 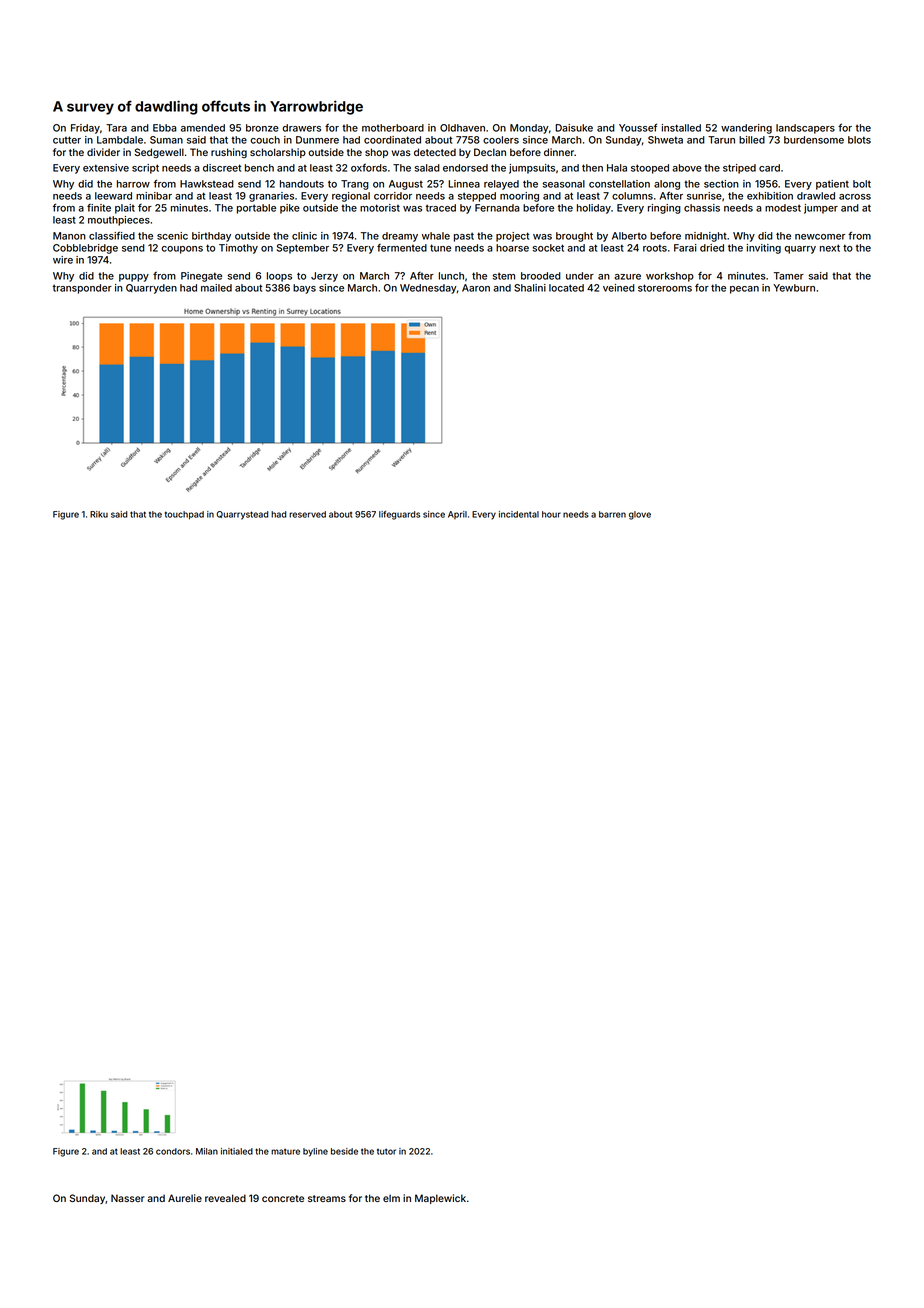 What do you see at coordinates (307, 514) in the image?
I see `reserved` at bounding box center [307, 514].
